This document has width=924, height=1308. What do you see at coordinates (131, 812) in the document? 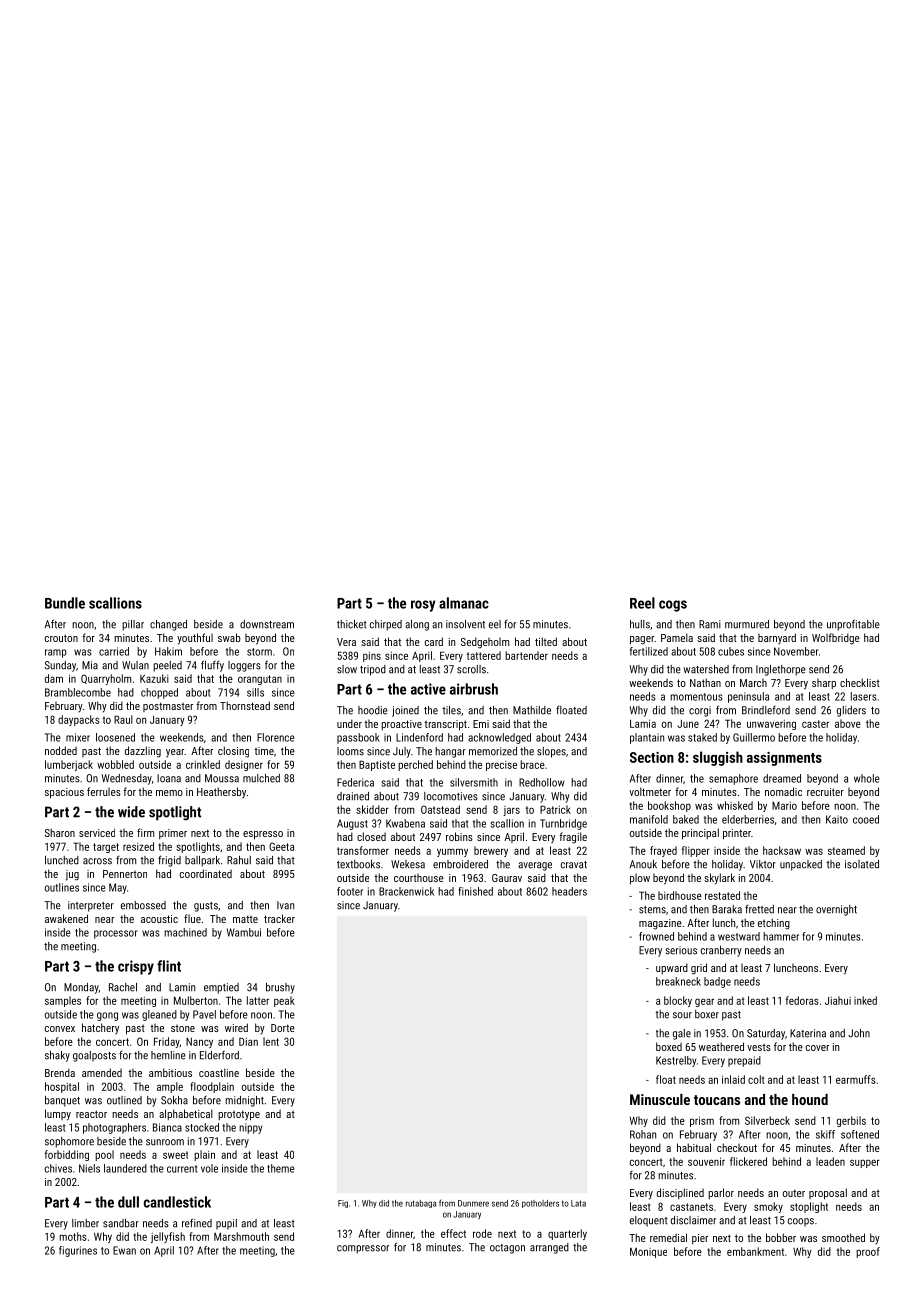
I see `wide` at bounding box center [131, 812].
